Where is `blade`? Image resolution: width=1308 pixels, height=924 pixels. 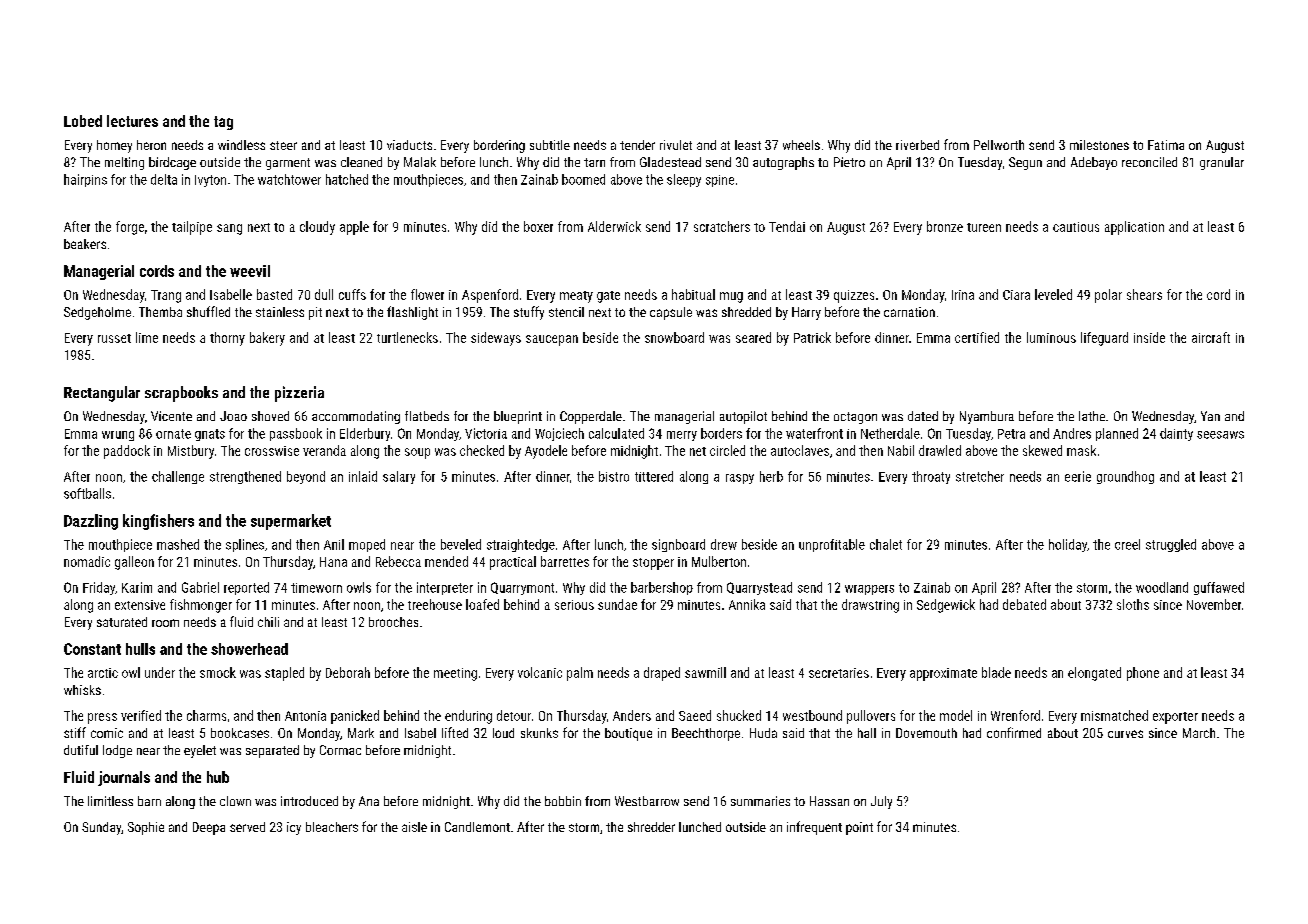
blade is located at coordinates (996, 672).
